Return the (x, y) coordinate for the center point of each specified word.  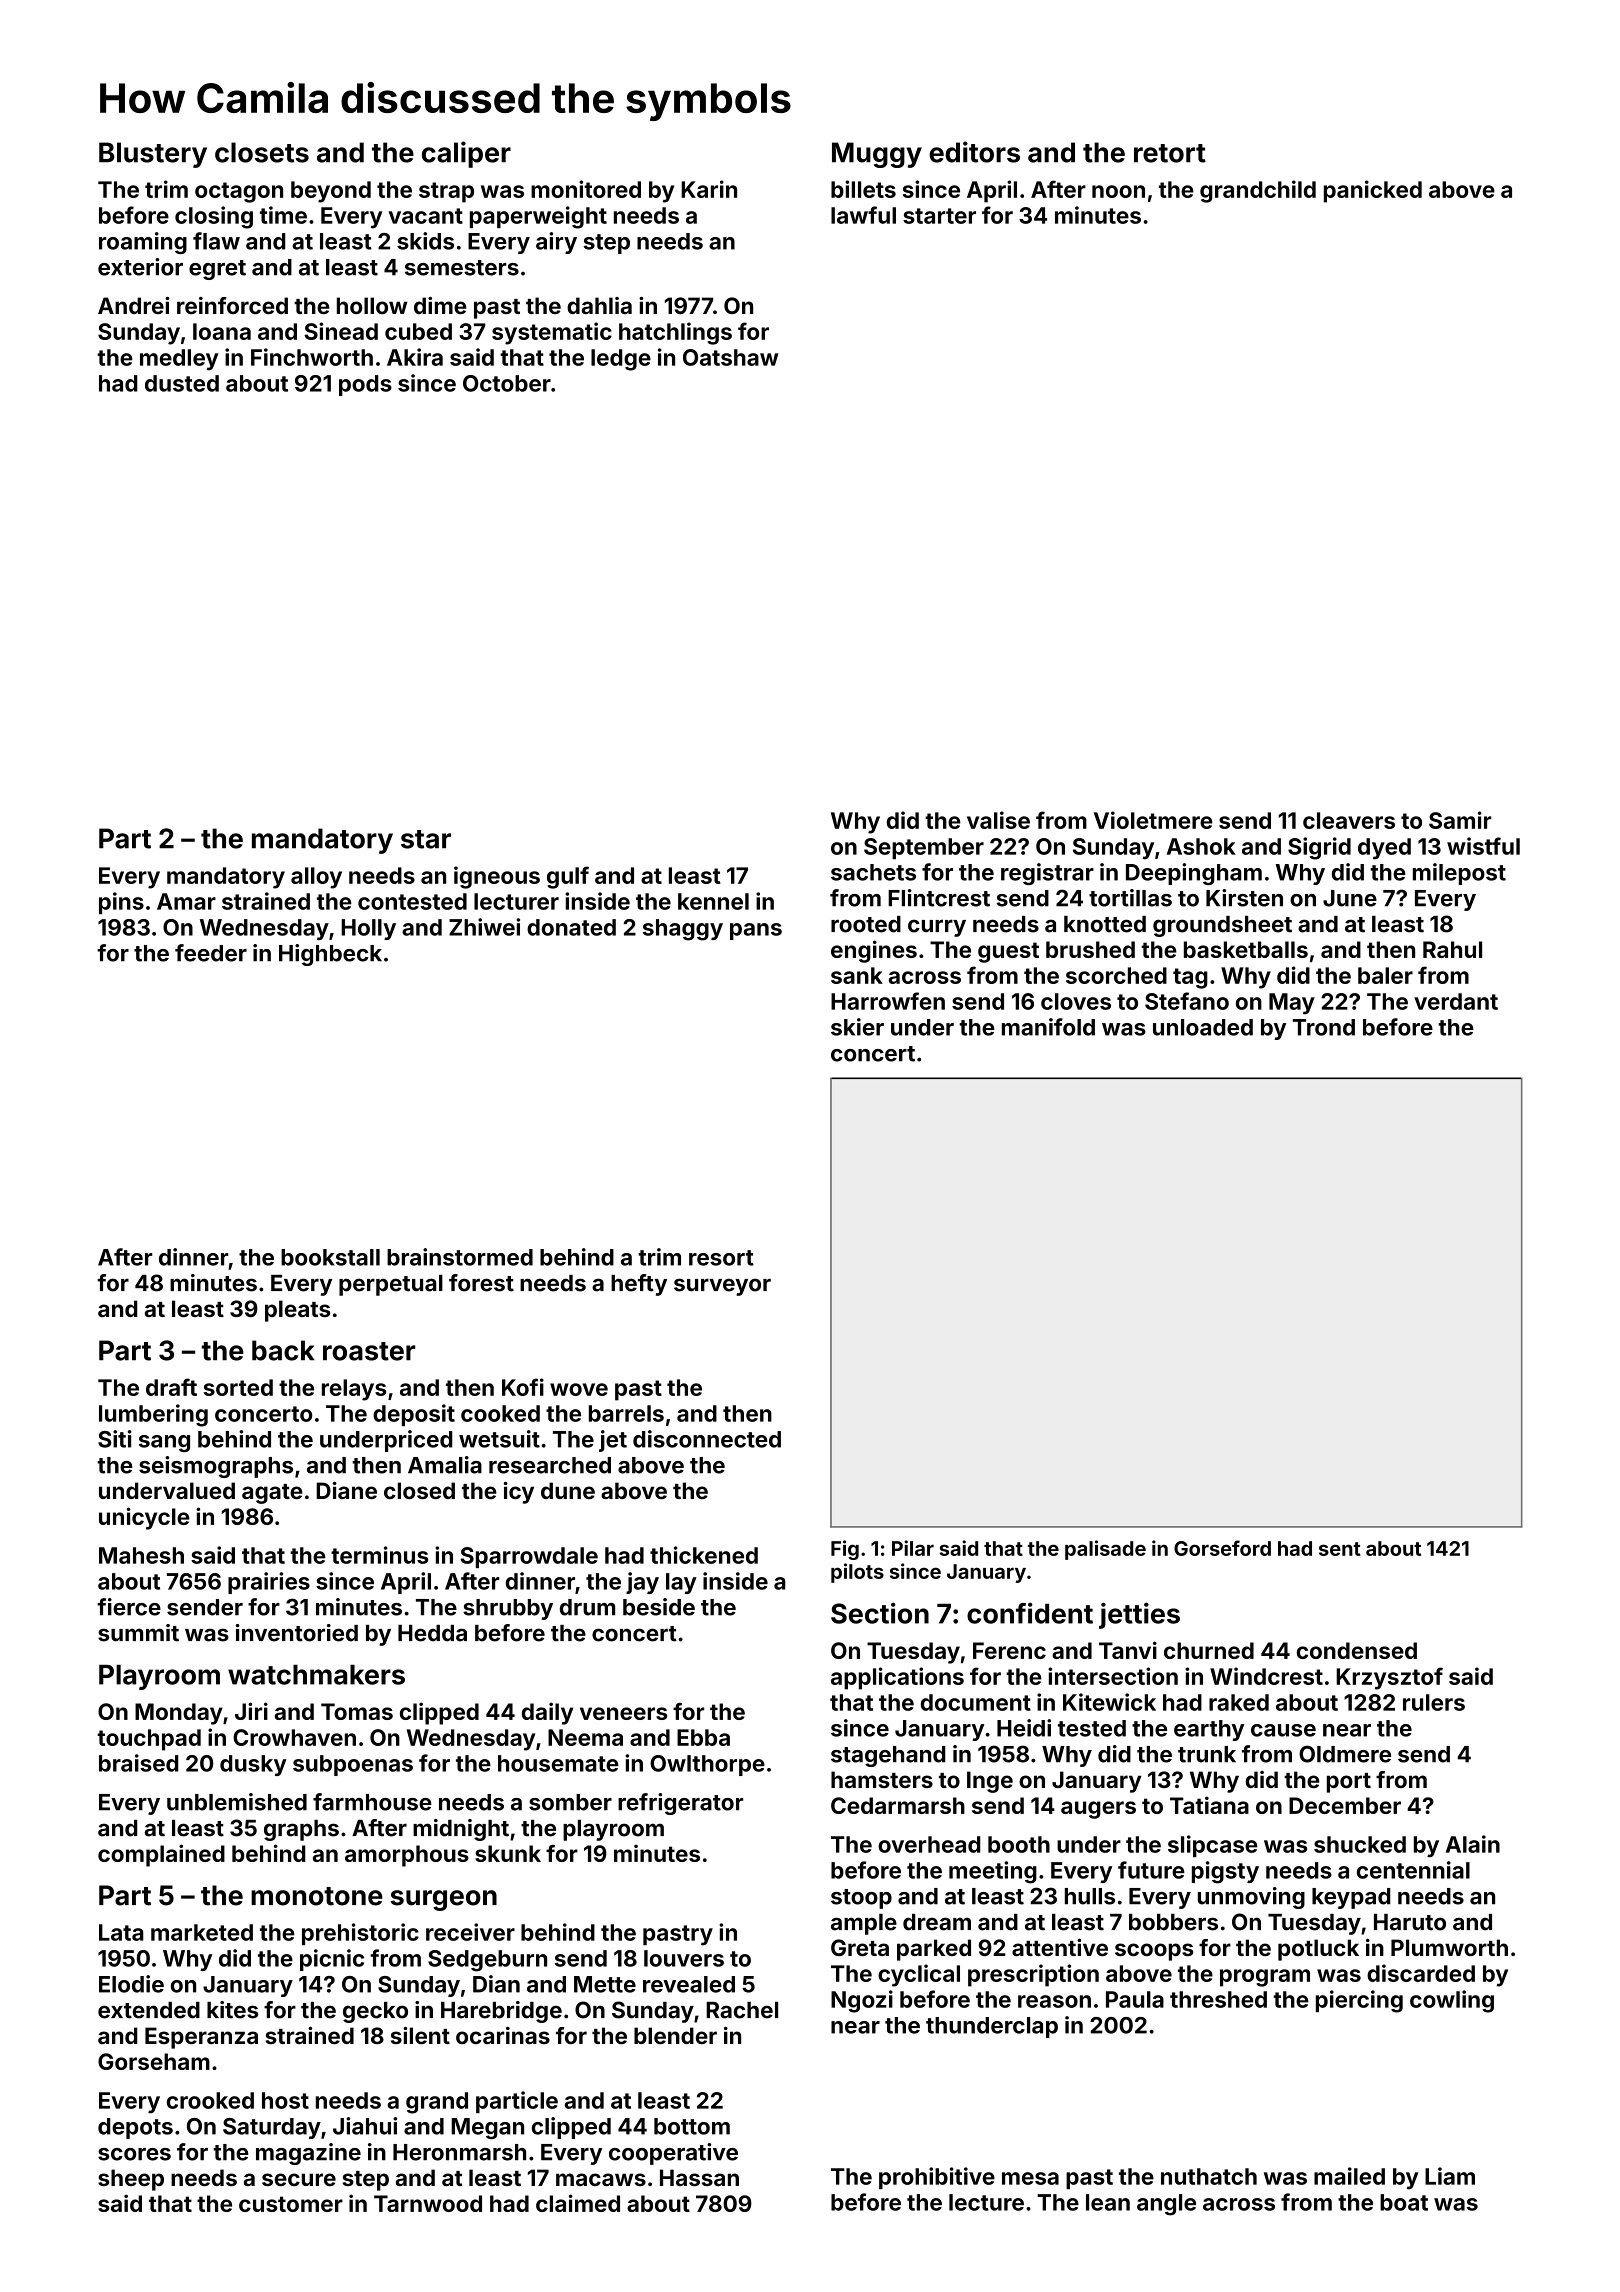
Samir (1460, 820)
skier (857, 1027)
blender (675, 2035)
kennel (713, 901)
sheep (131, 2180)
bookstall (330, 1257)
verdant (1456, 1001)
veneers (623, 1713)
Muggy (877, 155)
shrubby (508, 1609)
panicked (1373, 191)
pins (121, 903)
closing (214, 217)
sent (1340, 1549)
